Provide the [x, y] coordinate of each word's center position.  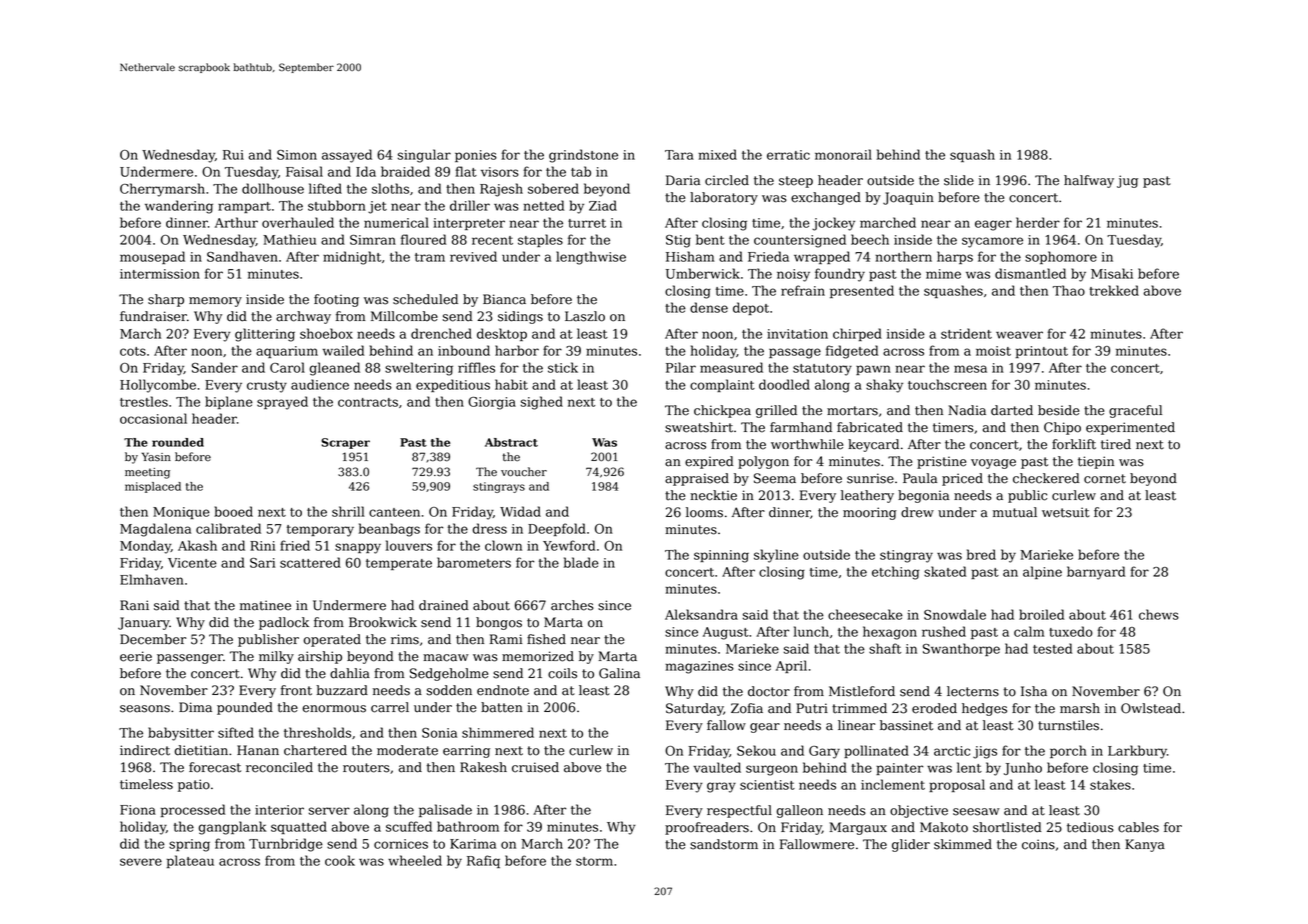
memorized [538, 656]
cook [340, 860]
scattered [310, 562]
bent [710, 239]
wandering [179, 207]
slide [959, 180]
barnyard [1096, 573]
